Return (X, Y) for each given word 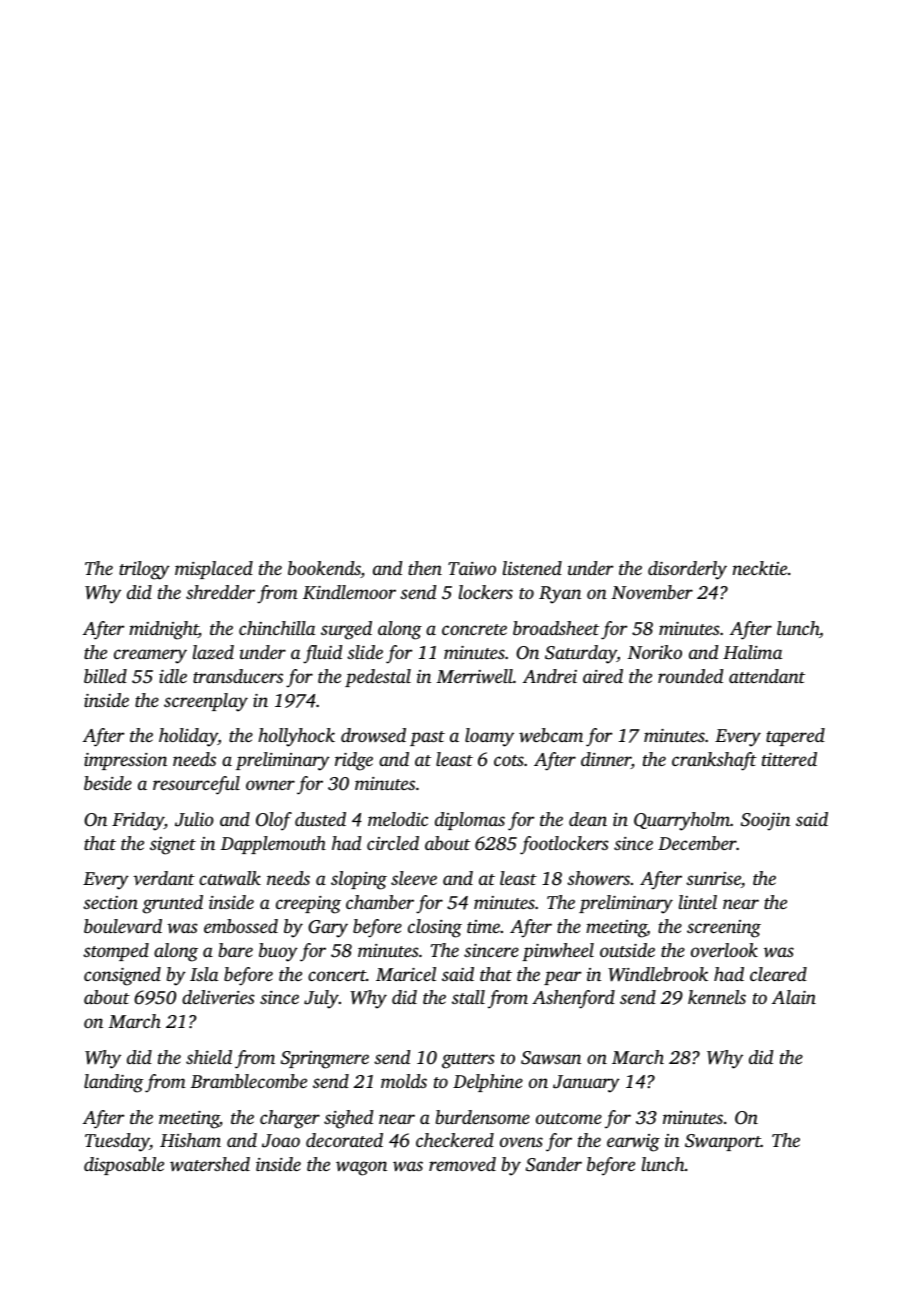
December (697, 843)
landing (113, 1083)
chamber (380, 902)
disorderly (687, 570)
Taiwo (472, 568)
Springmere (325, 1060)
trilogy (144, 570)
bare (235, 950)
